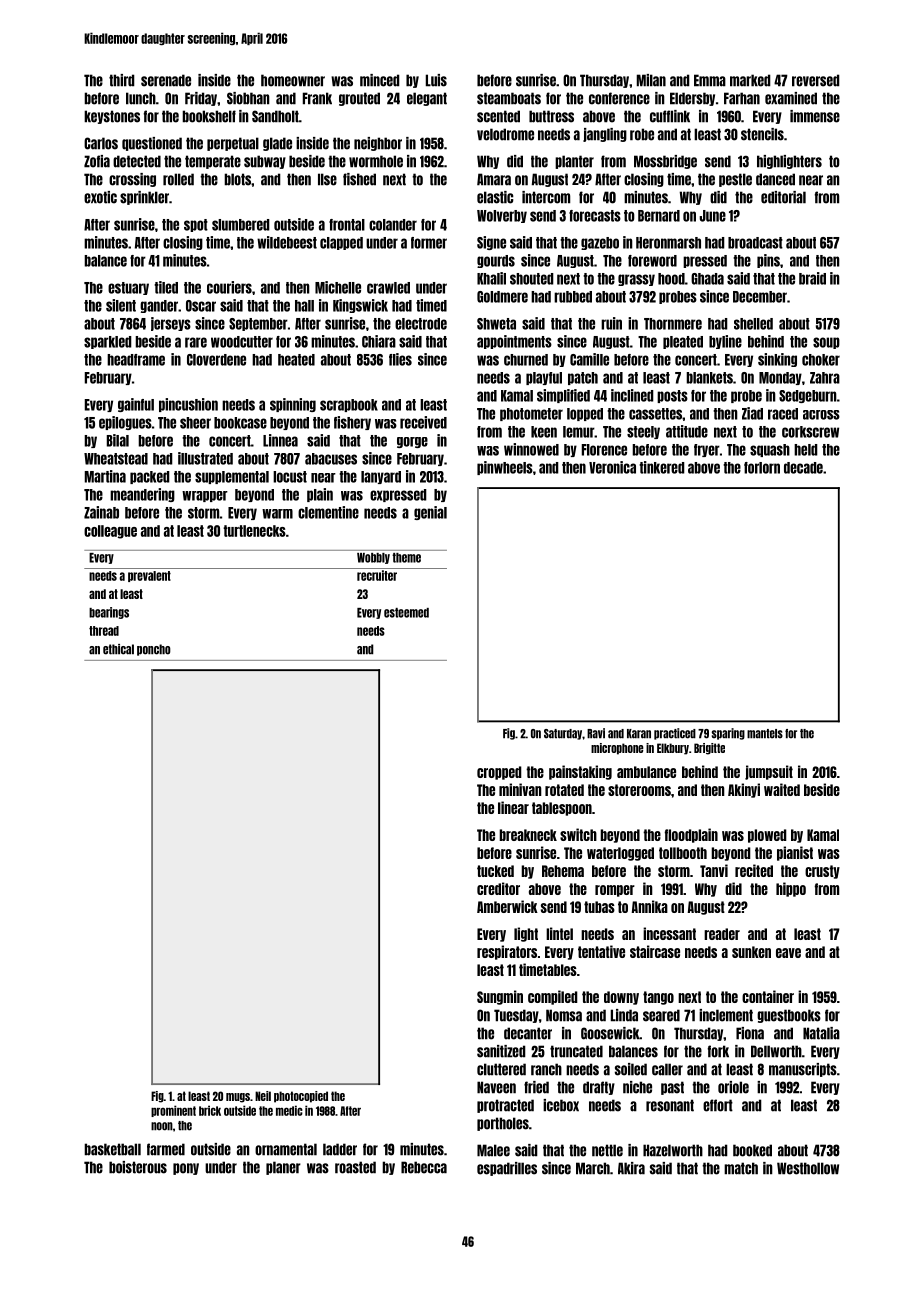  I want to click on Dellworth, so click(776, 1051).
